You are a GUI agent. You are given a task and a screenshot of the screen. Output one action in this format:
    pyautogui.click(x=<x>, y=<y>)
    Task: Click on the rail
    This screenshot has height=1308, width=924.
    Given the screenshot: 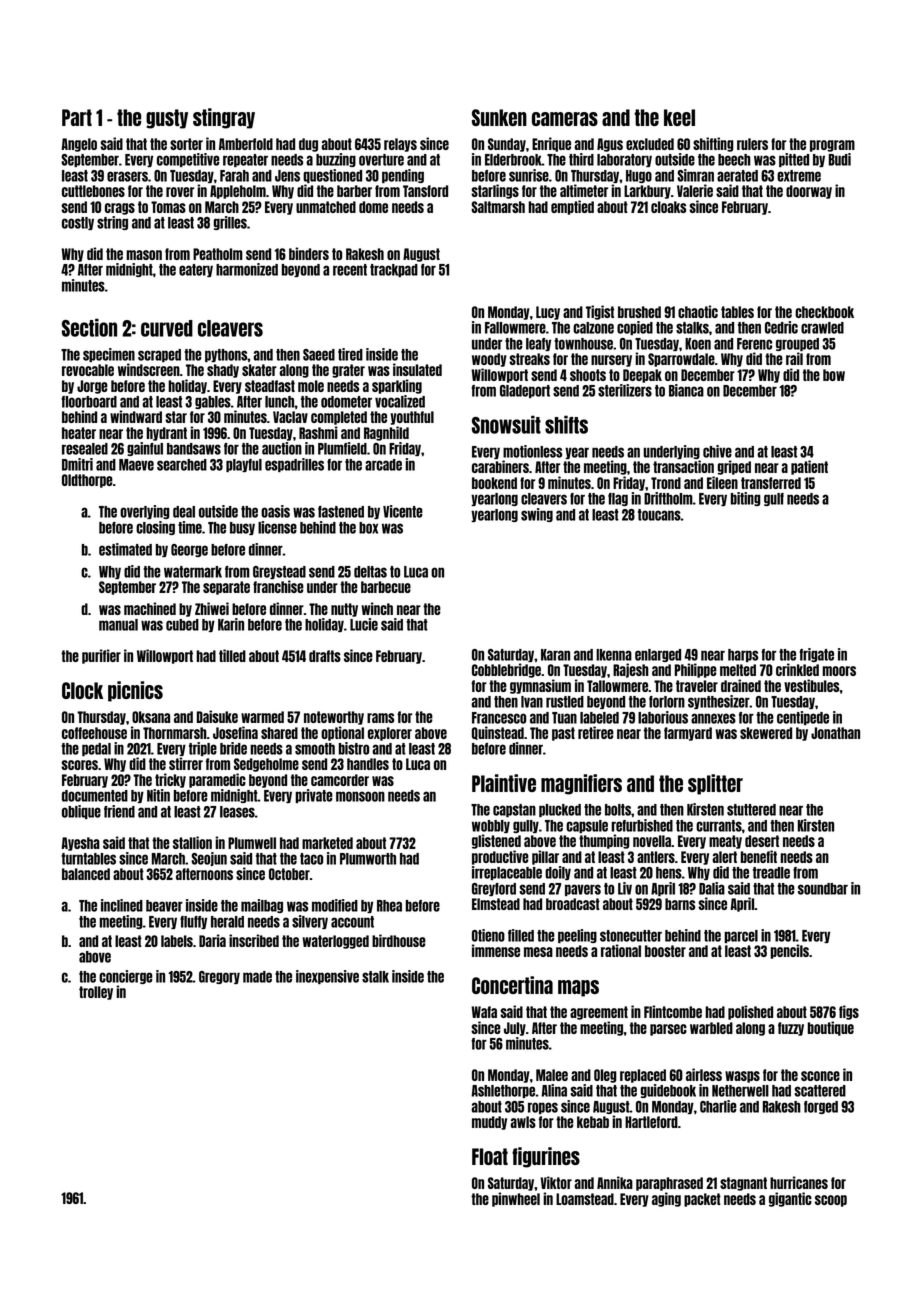 What is the action you would take?
    pyautogui.click(x=794, y=358)
